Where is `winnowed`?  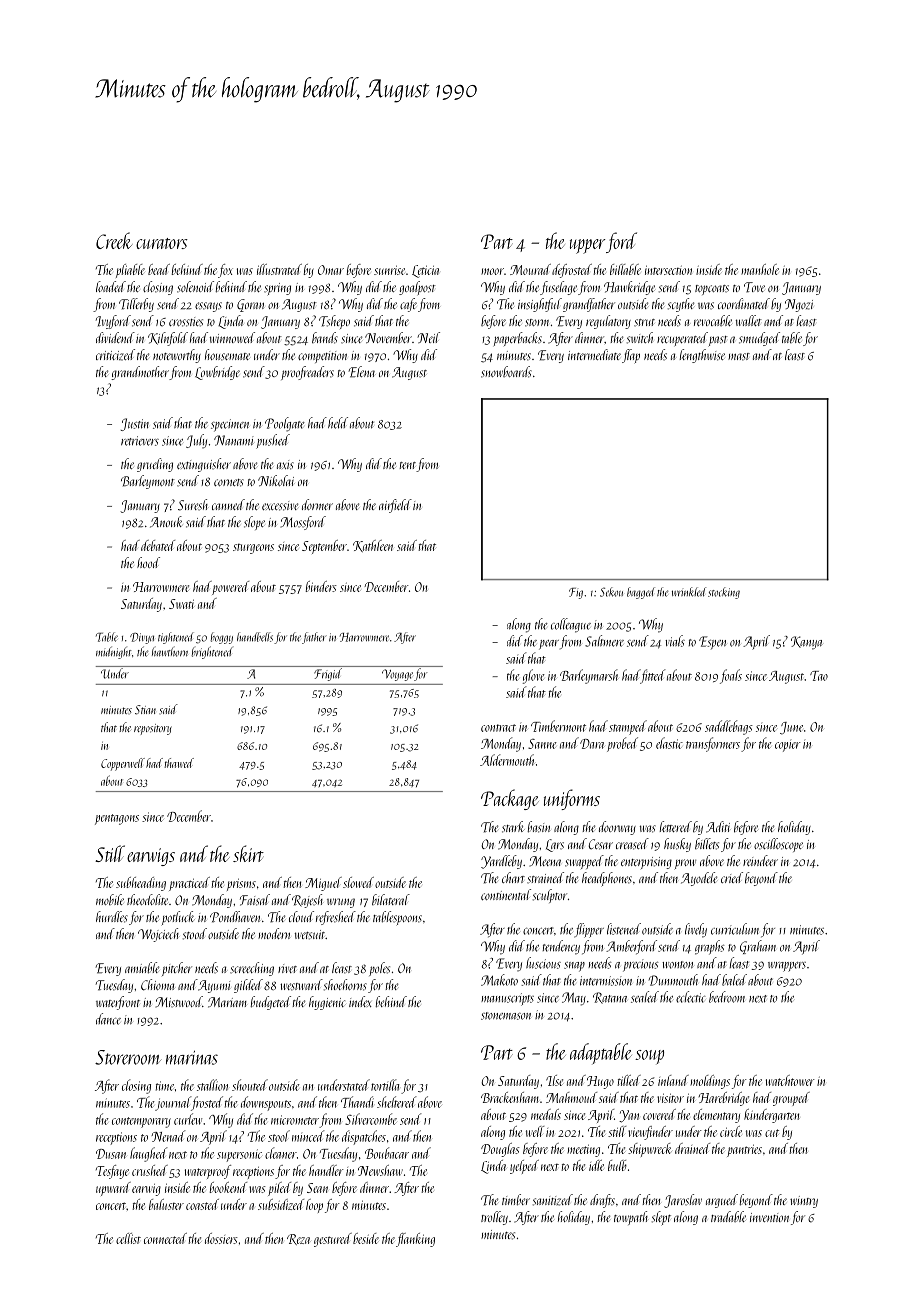
winnowed is located at coordinates (232, 337).
